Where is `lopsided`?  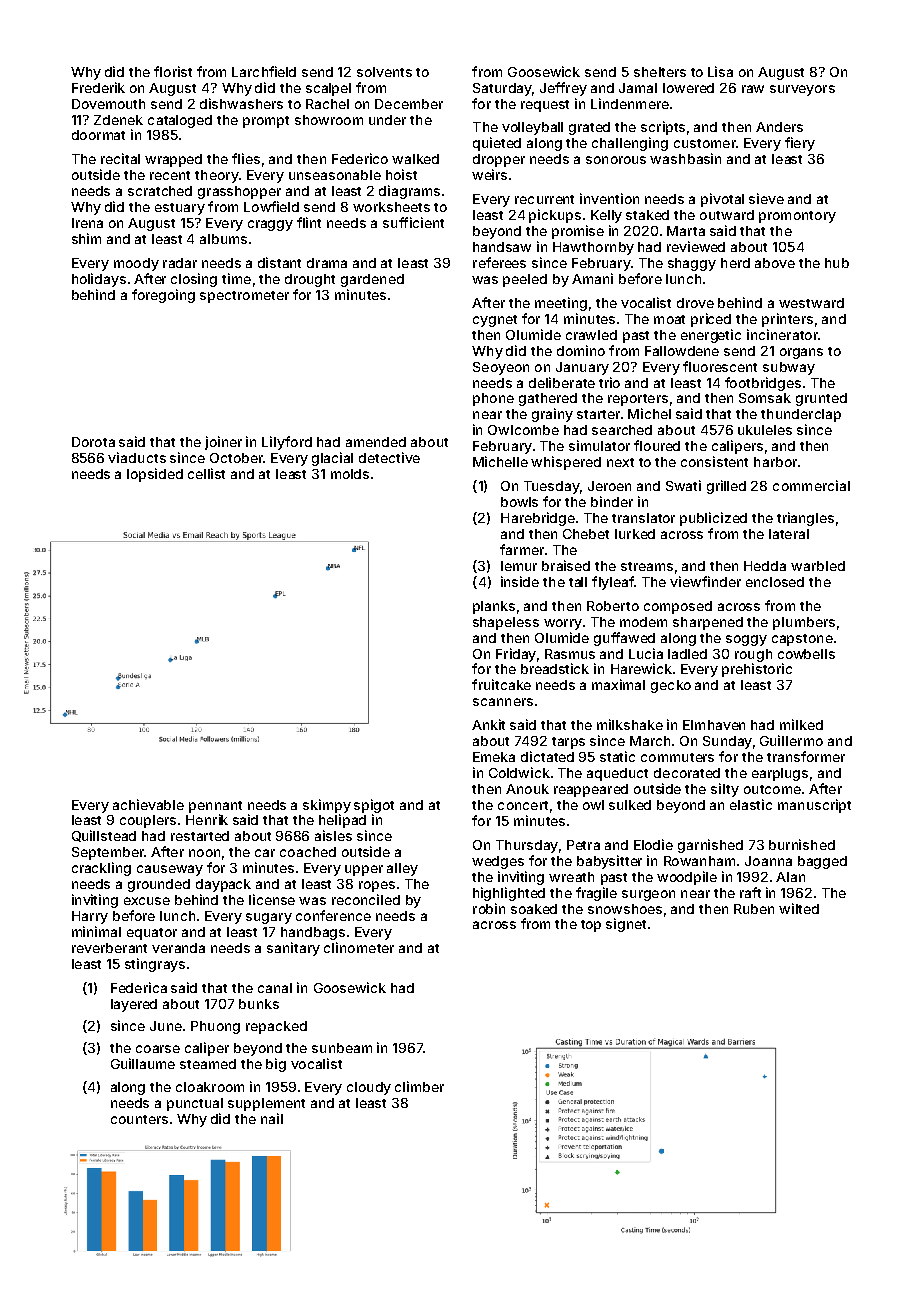
lopsided is located at coordinates (155, 475).
